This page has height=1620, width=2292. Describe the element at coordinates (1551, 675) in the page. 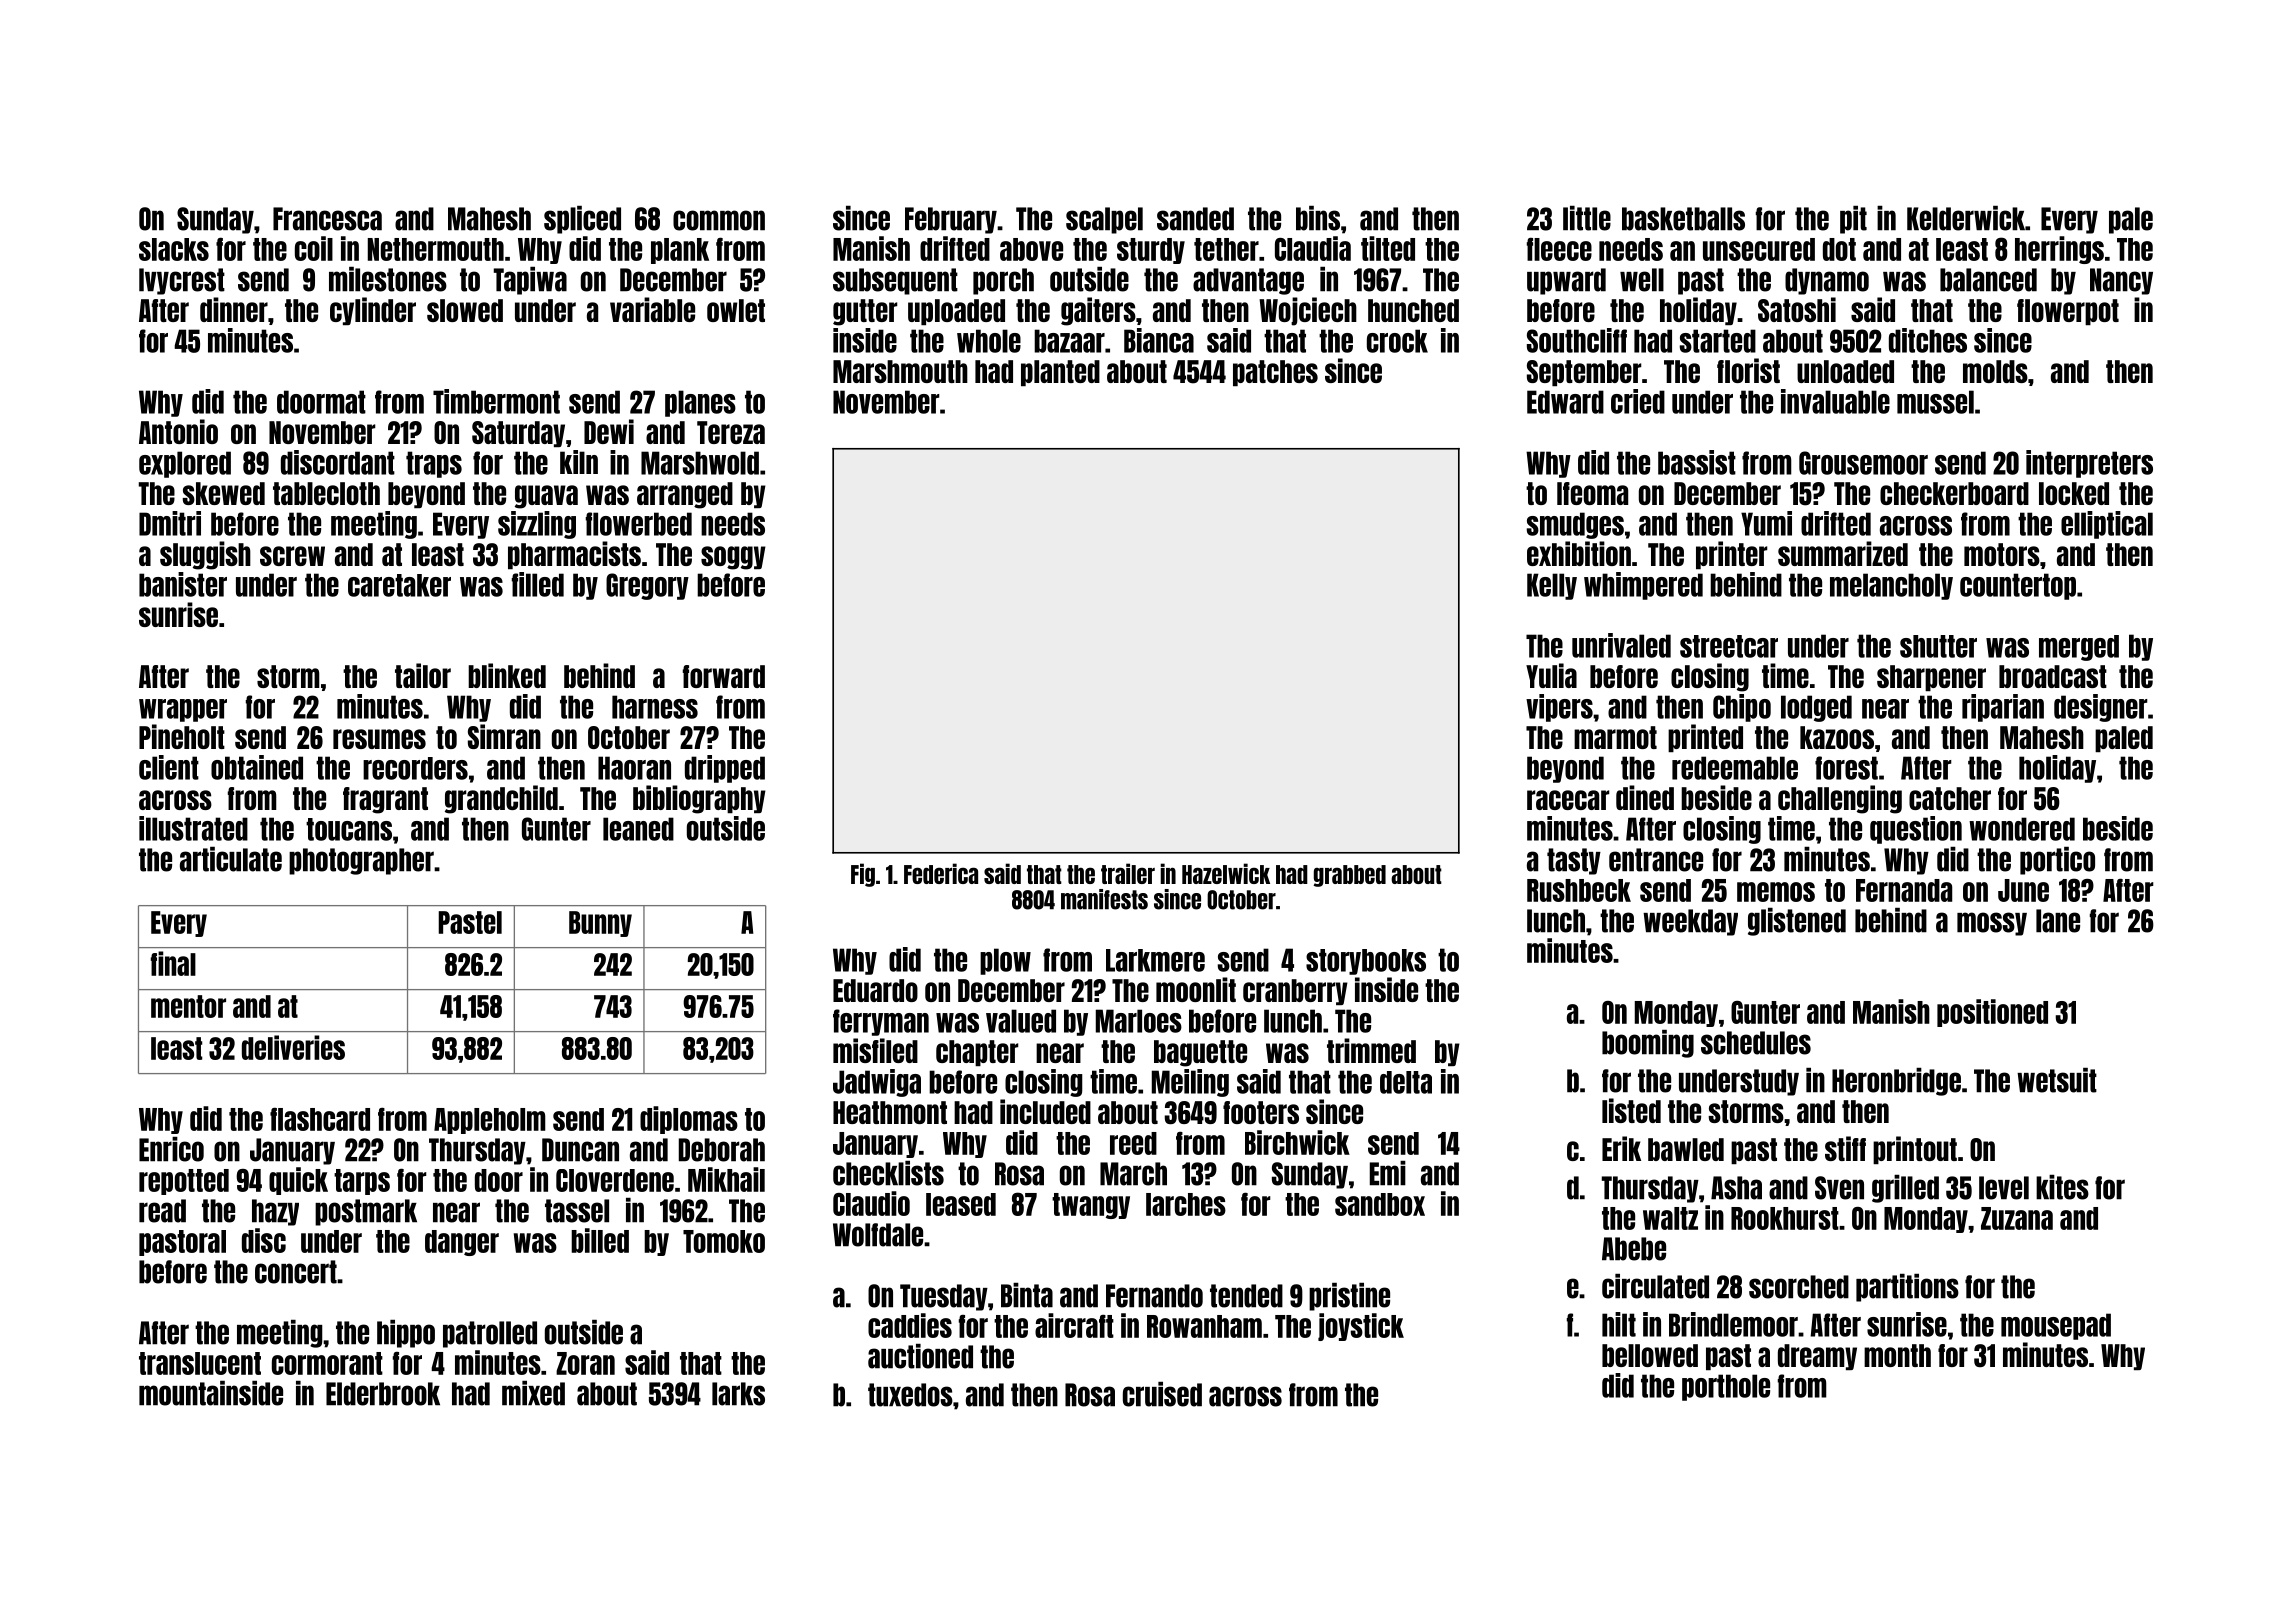

I see `Yulia` at that location.
